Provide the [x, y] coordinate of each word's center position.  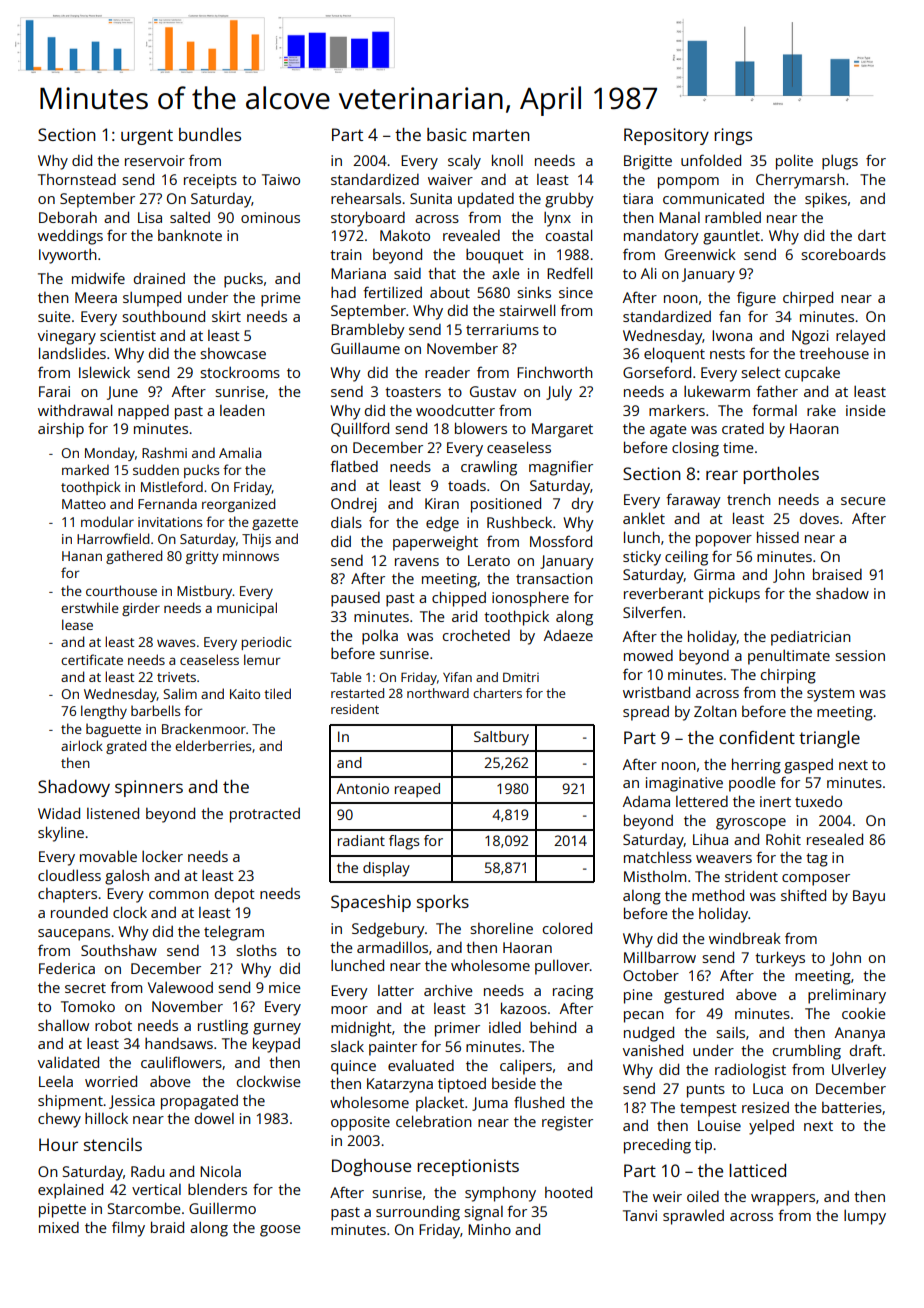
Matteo [84, 504]
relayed [860, 337]
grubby [569, 200]
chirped [808, 299]
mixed [59, 1227]
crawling [489, 468]
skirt [226, 316]
